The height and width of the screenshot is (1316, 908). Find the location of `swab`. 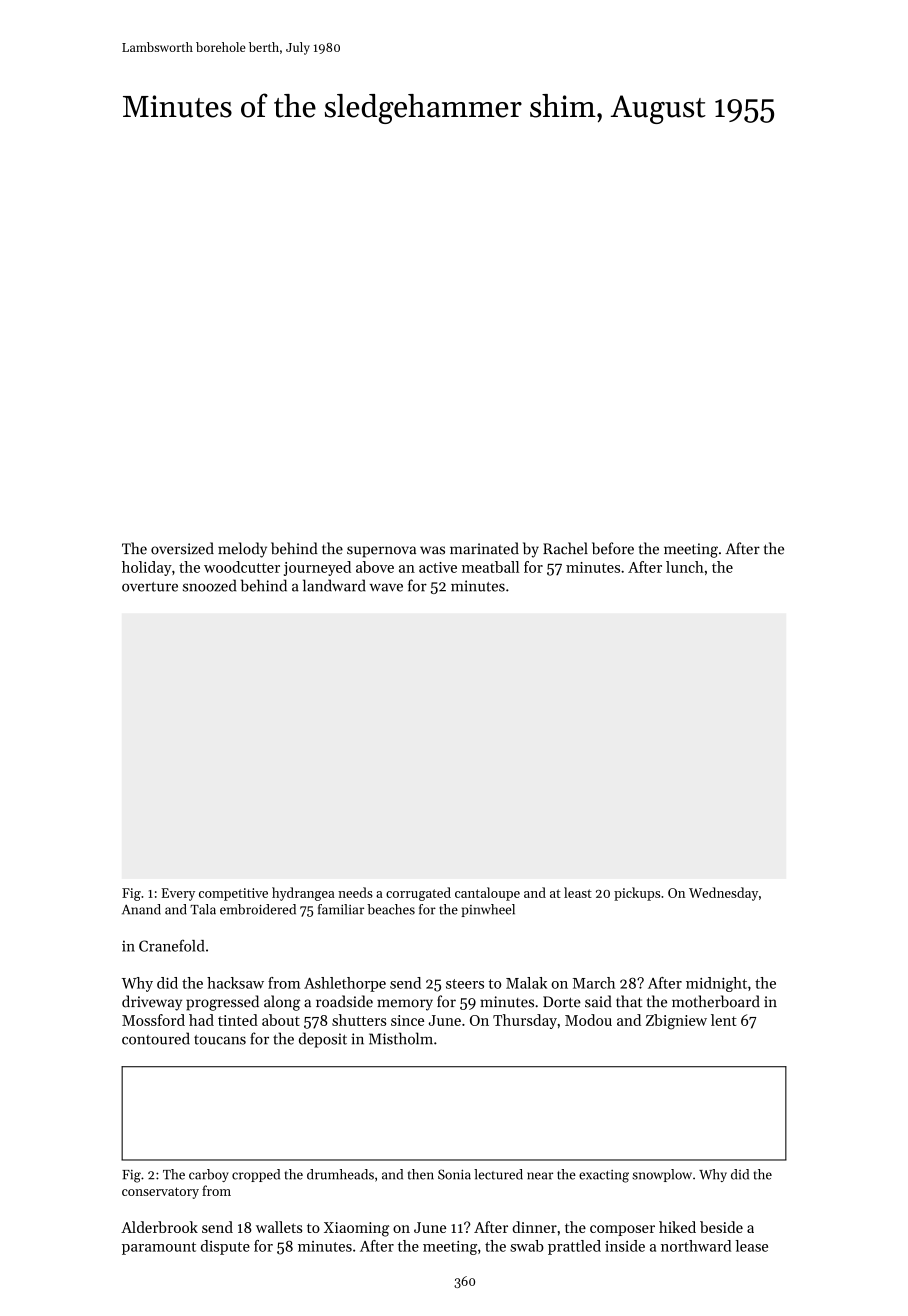

swab is located at coordinates (527, 1246).
